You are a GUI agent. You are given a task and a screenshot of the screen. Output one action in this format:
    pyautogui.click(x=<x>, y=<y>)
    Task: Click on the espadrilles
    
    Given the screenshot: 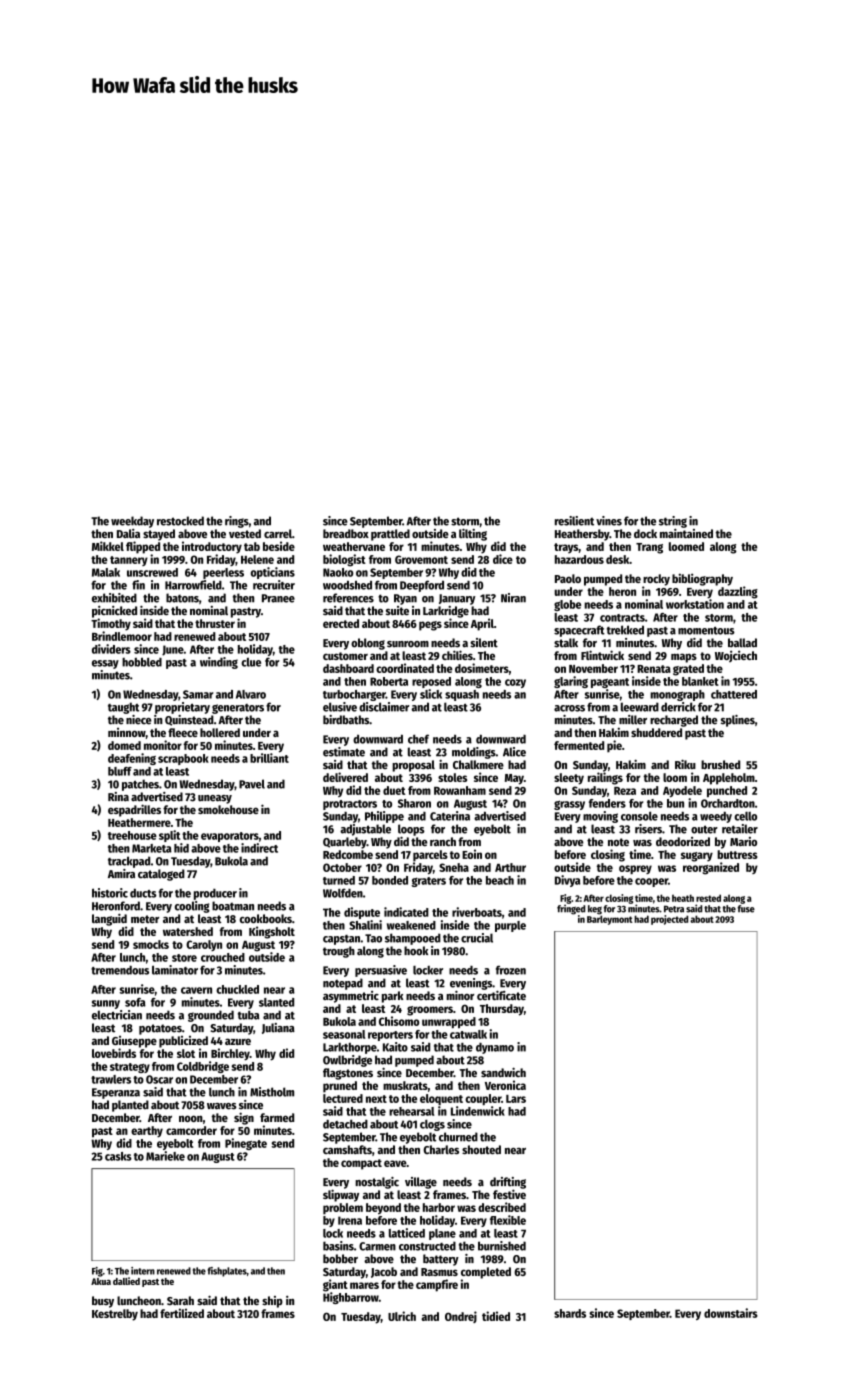 What is the action you would take?
    pyautogui.click(x=134, y=810)
